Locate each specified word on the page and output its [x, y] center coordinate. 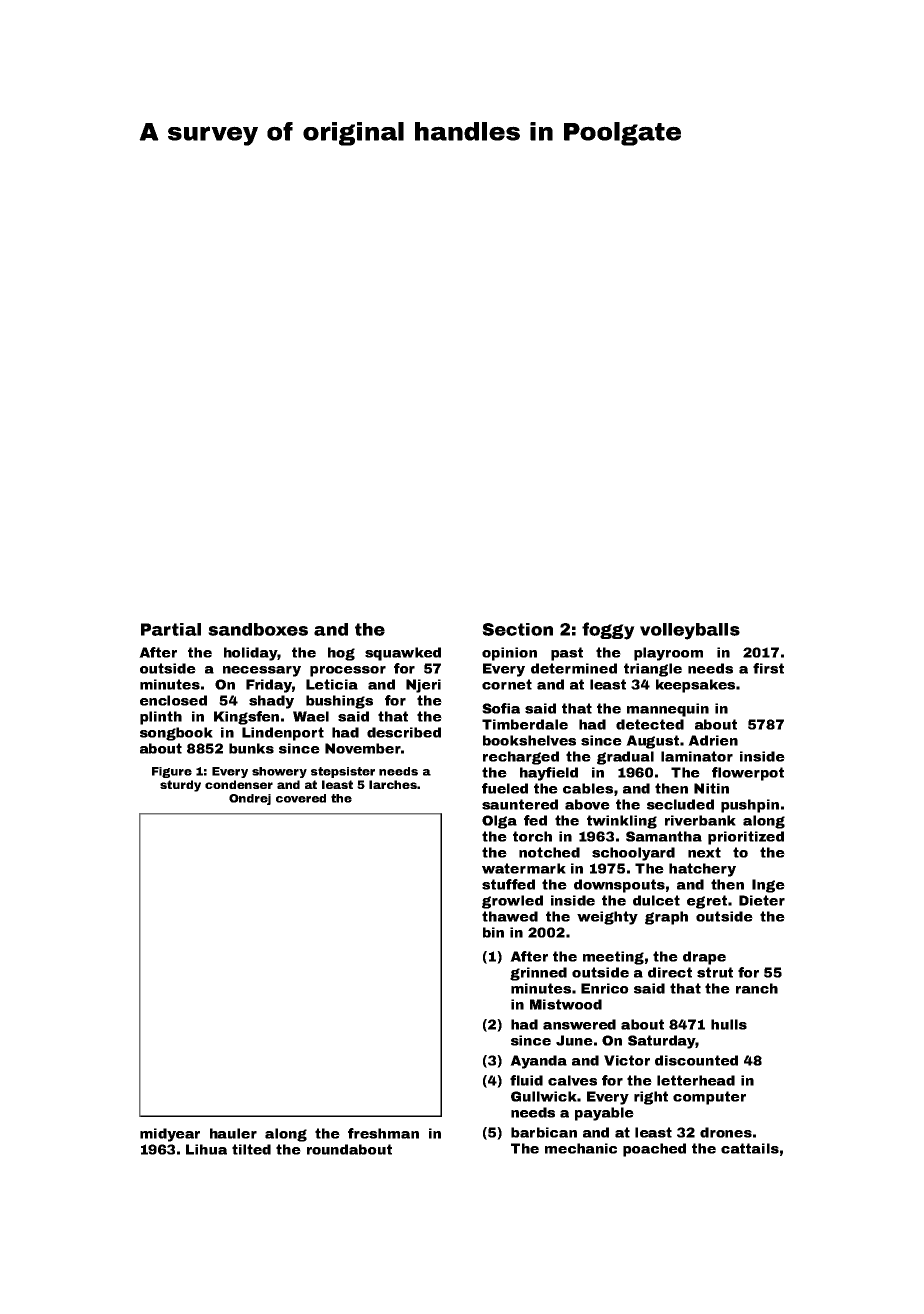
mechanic [581, 1148]
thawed [510, 916]
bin [493, 932]
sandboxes [258, 629]
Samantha [664, 836]
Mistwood [566, 1004]
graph [666, 918]
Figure [172, 772]
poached [654, 1150]
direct [670, 972]
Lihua [206, 1149]
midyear [170, 1135]
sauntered [520, 804]
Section [517, 629]
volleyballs [690, 631]
